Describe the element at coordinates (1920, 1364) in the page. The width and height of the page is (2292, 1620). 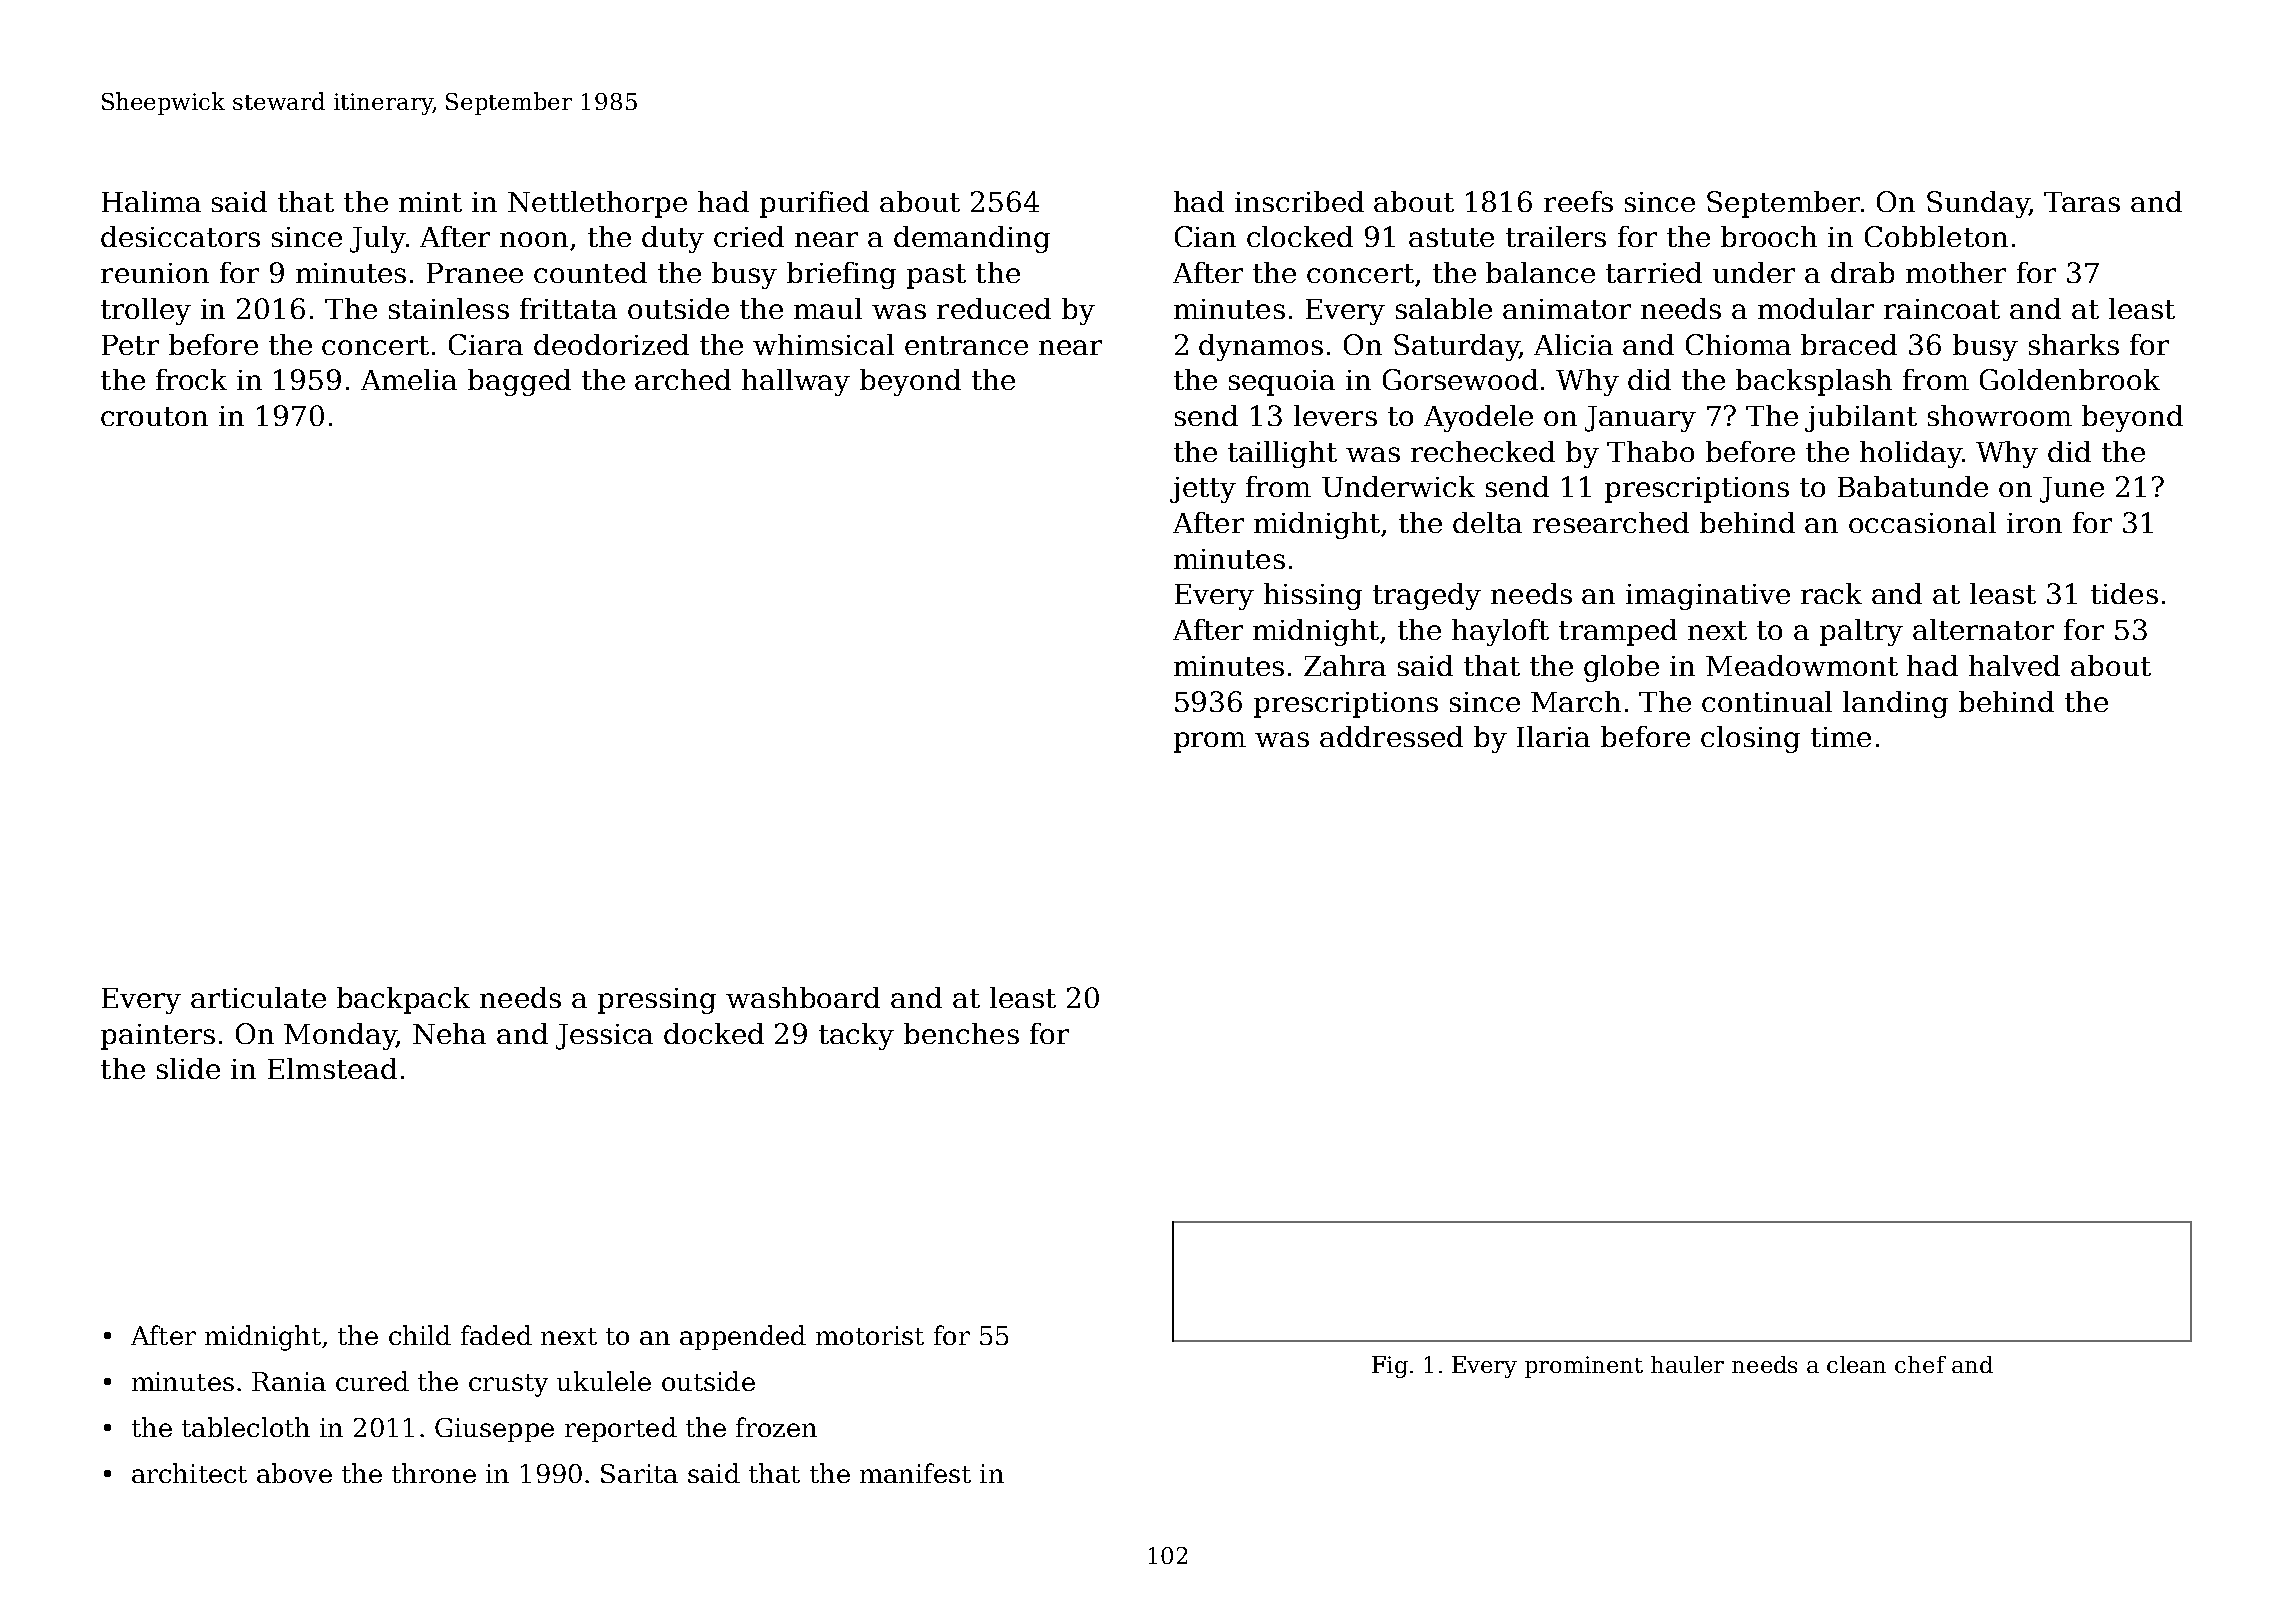
I see `chef` at that location.
